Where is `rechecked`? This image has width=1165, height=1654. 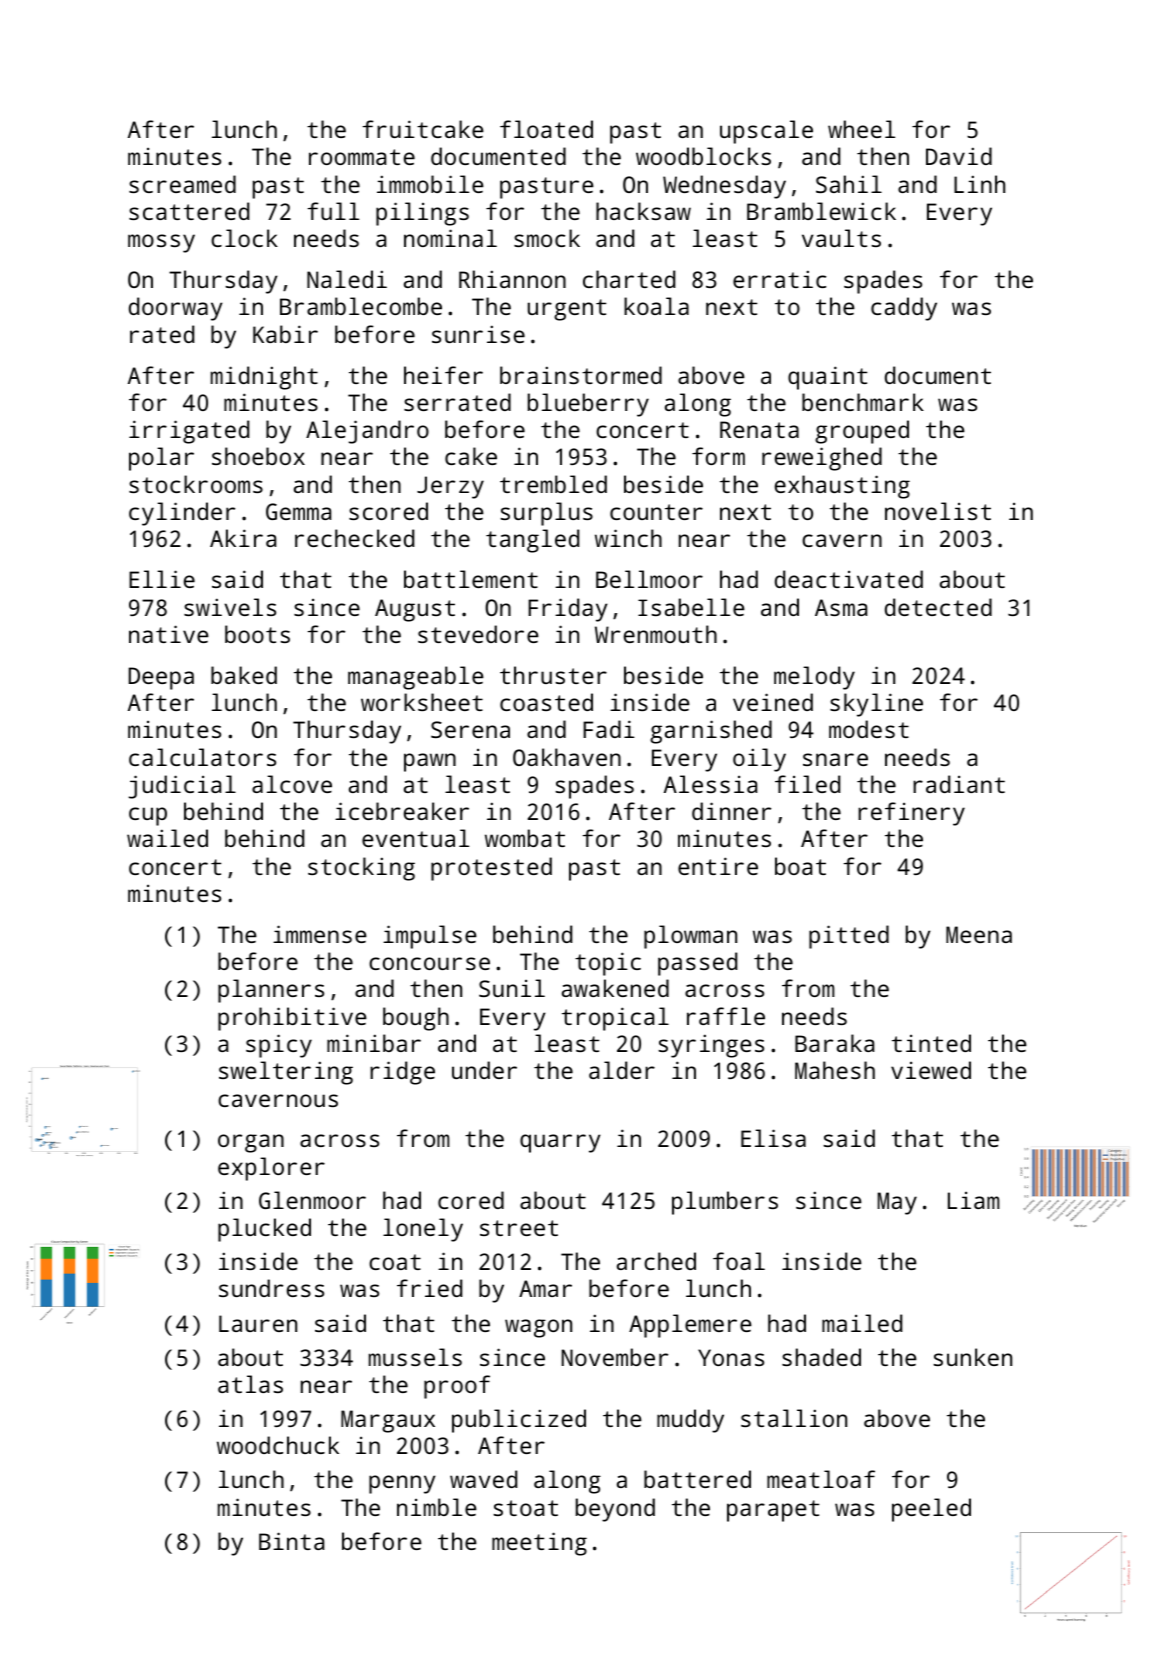
rechecked is located at coordinates (354, 538).
